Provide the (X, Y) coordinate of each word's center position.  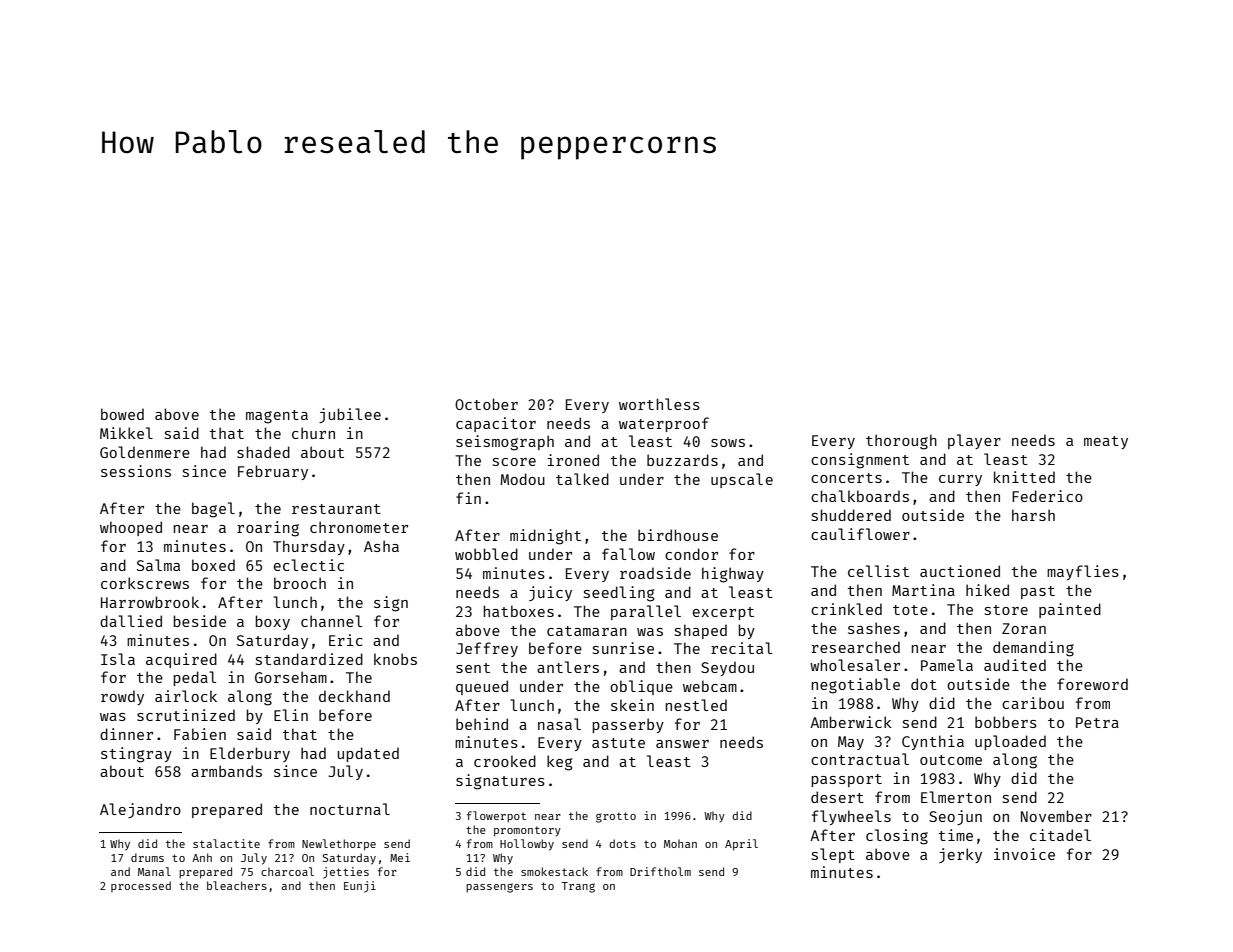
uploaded (1010, 742)
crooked (505, 761)
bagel (213, 510)
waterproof (664, 424)
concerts (846, 478)
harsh (1033, 515)
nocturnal (350, 809)
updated (368, 754)
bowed (122, 414)
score (514, 462)
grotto (616, 817)
